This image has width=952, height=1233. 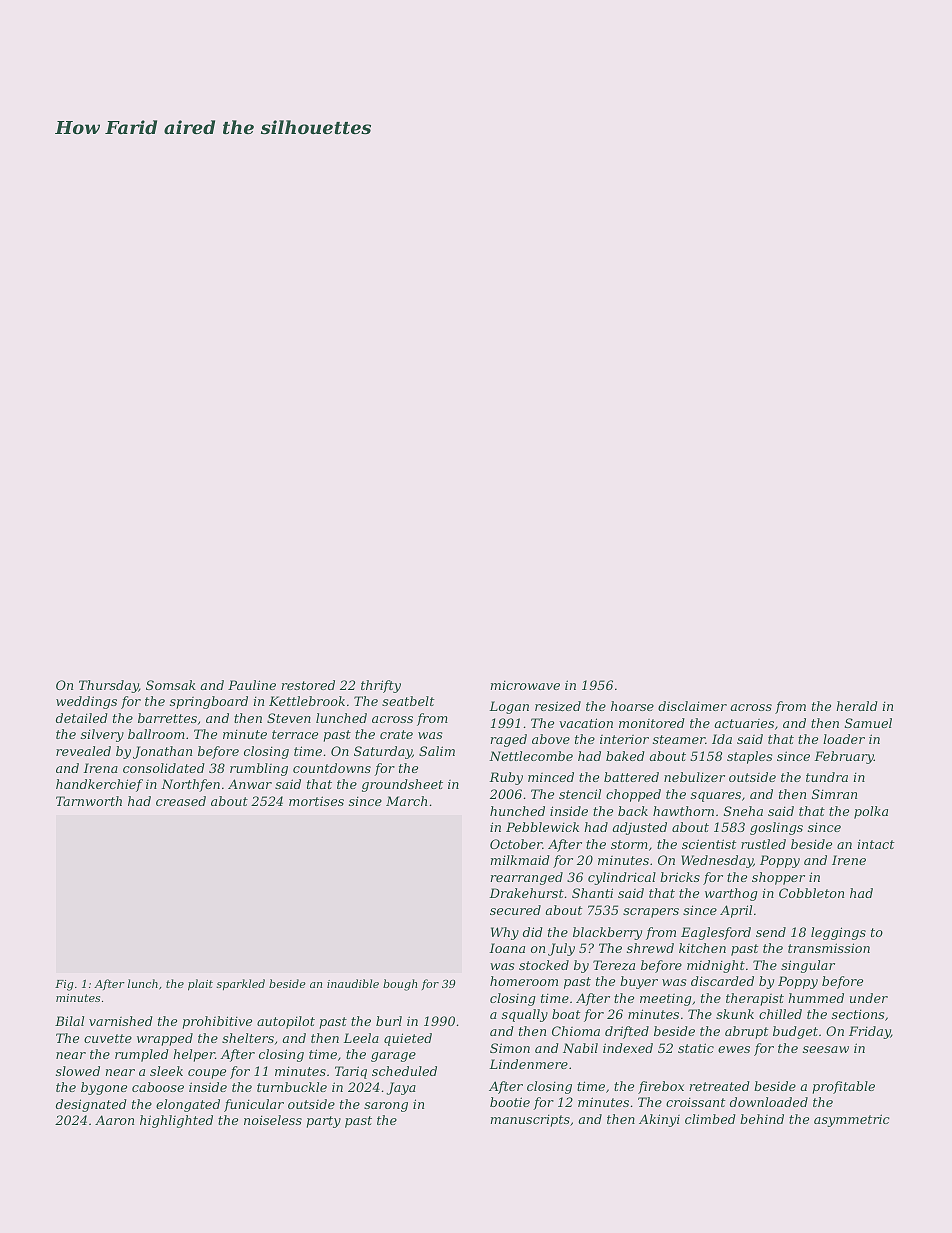 I want to click on retreated, so click(x=719, y=1086).
